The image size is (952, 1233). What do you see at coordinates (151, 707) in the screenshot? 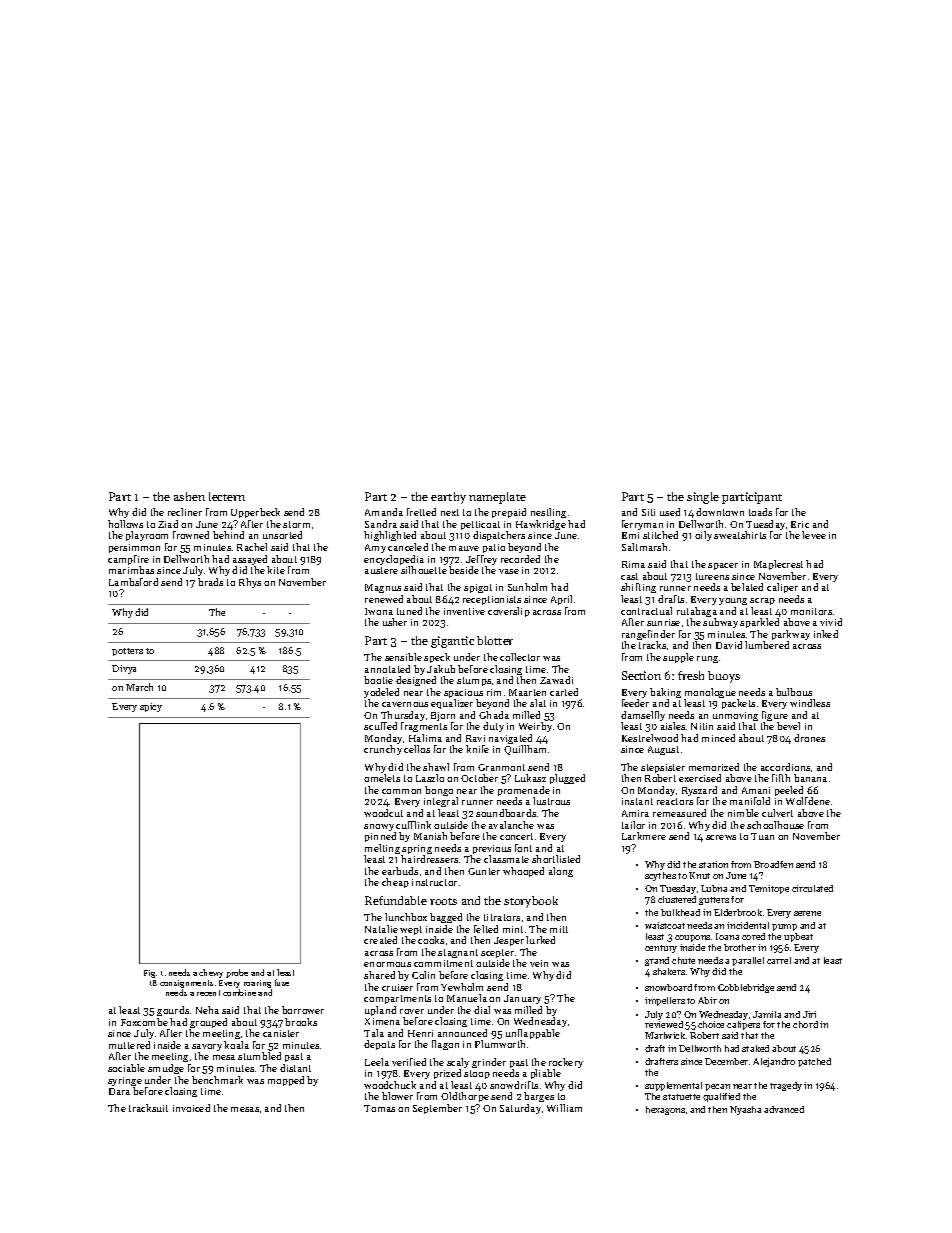
I see `spicy` at bounding box center [151, 707].
